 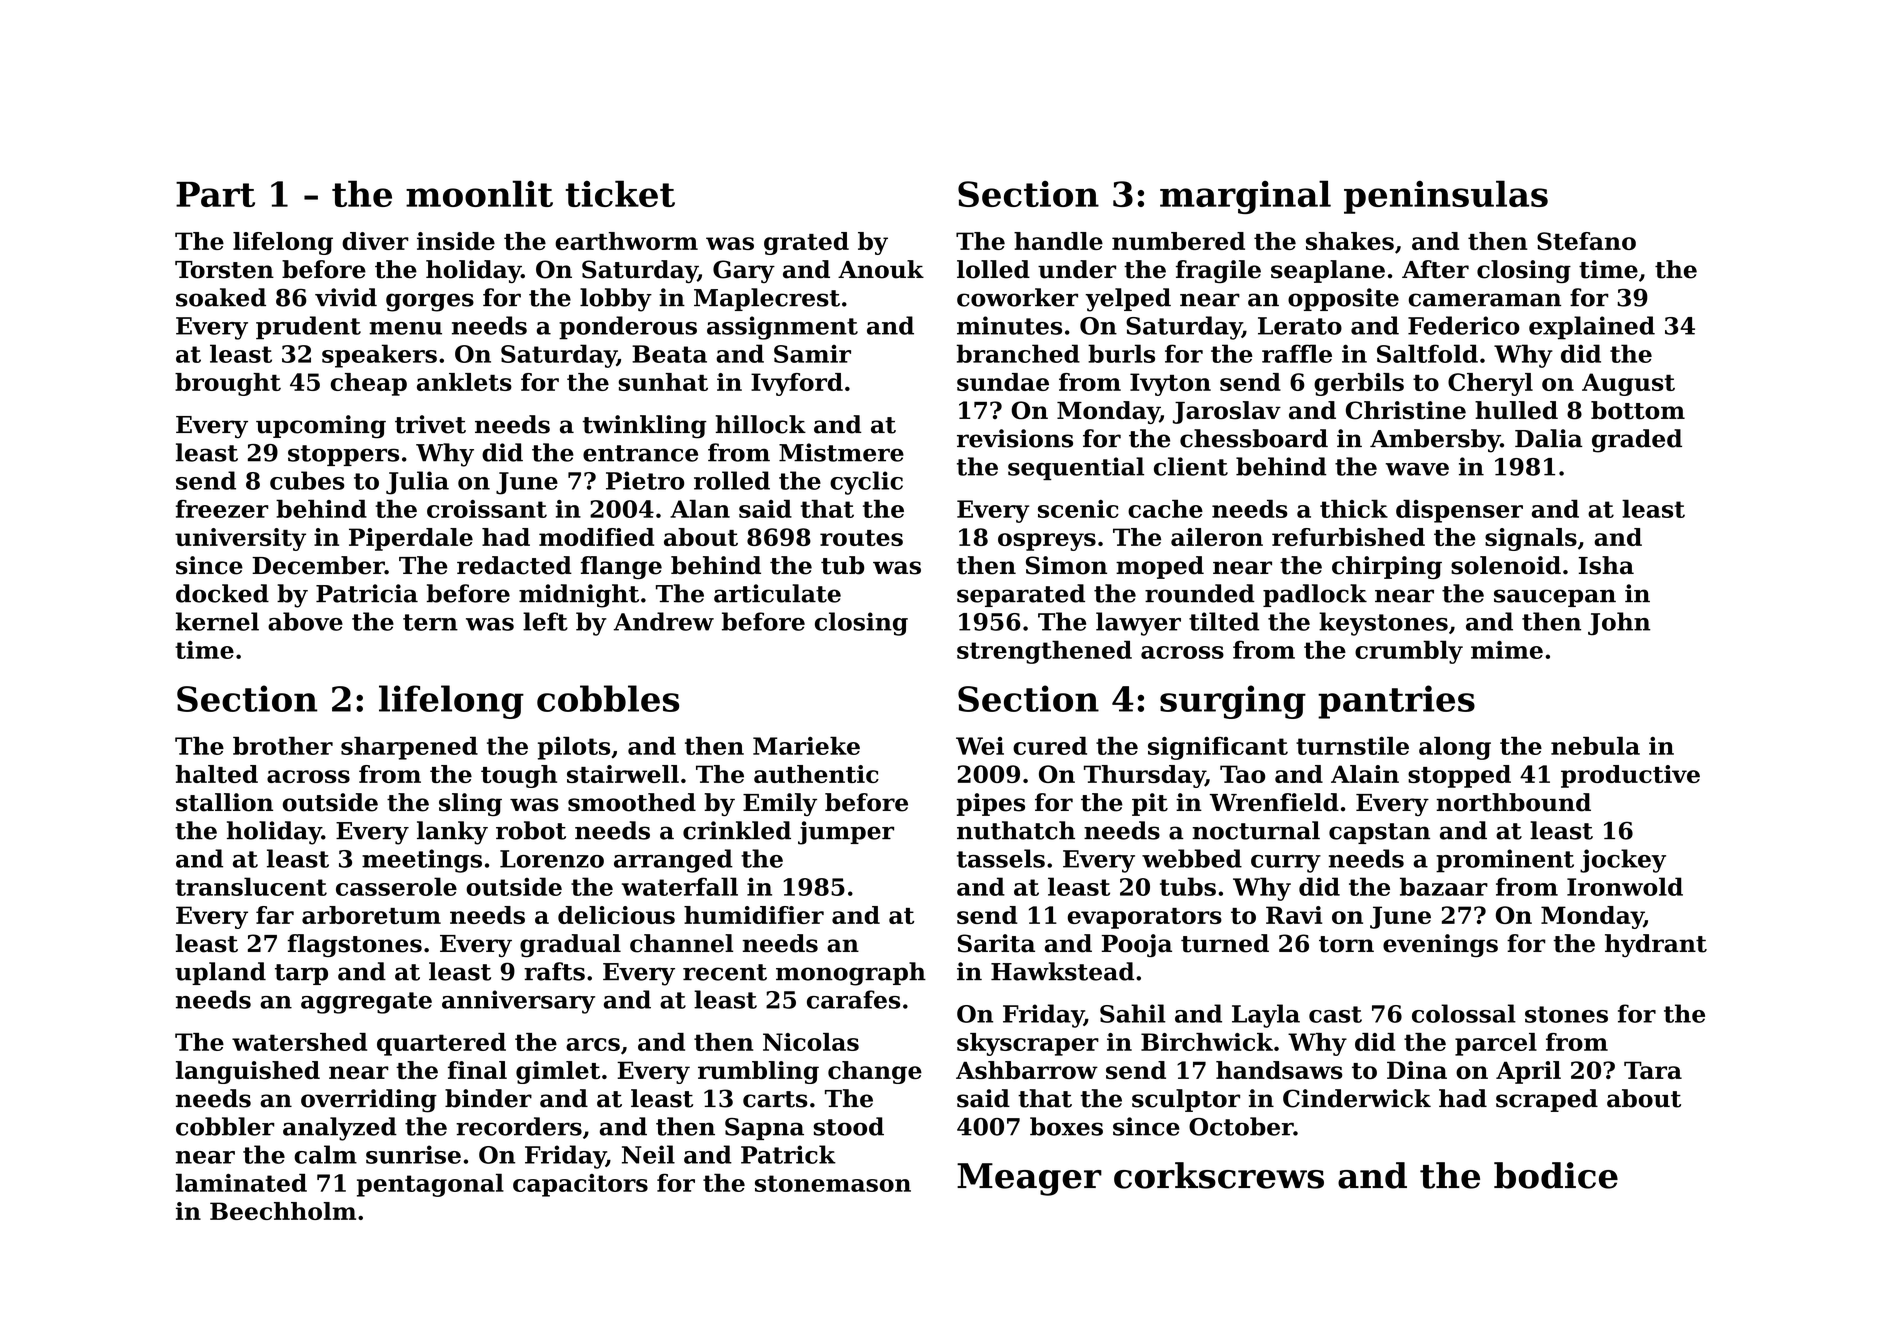 I want to click on peninsulas, so click(x=1446, y=197).
